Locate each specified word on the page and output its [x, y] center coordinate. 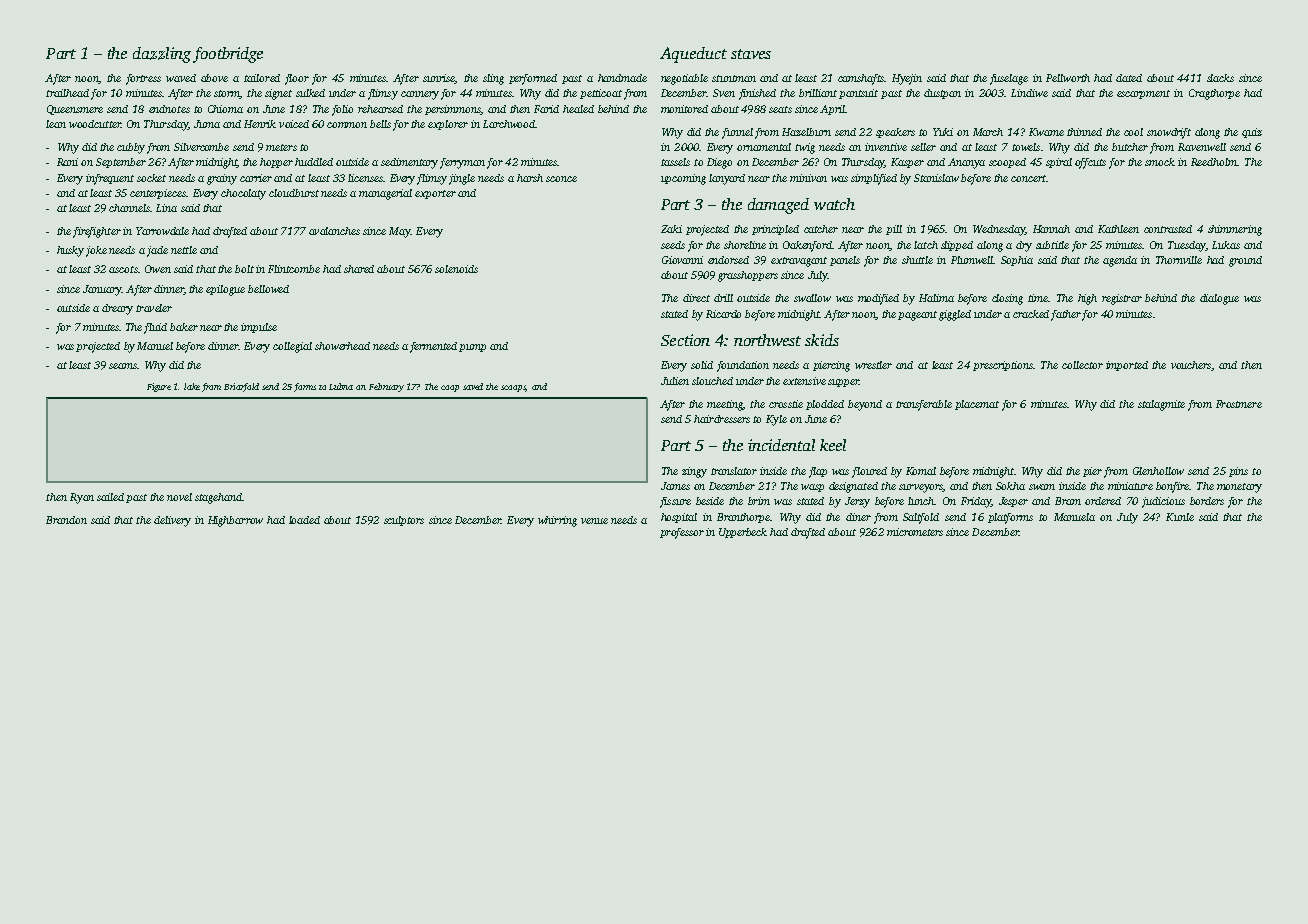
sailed [110, 497]
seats [780, 109]
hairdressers [722, 419]
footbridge [228, 55]
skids [822, 340]
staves [751, 54]
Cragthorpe [1214, 94]
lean [56, 124]
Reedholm [1214, 162]
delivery [172, 521]
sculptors [404, 521]
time [1038, 298]
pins [1238, 472]
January [102, 290]
